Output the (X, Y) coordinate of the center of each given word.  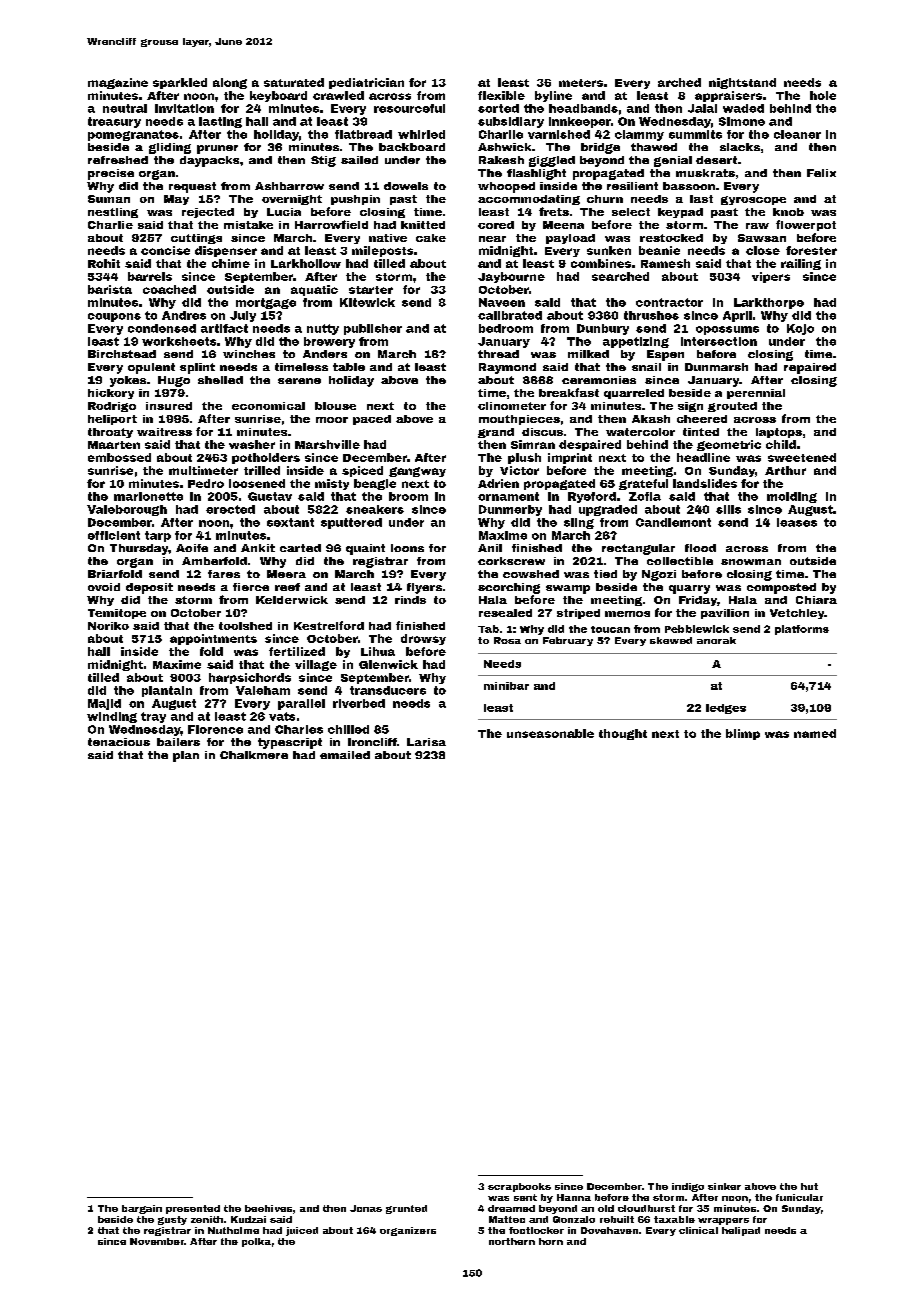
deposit (149, 588)
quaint (365, 549)
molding (792, 497)
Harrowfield (331, 224)
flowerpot (806, 225)
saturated (294, 82)
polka (256, 1242)
